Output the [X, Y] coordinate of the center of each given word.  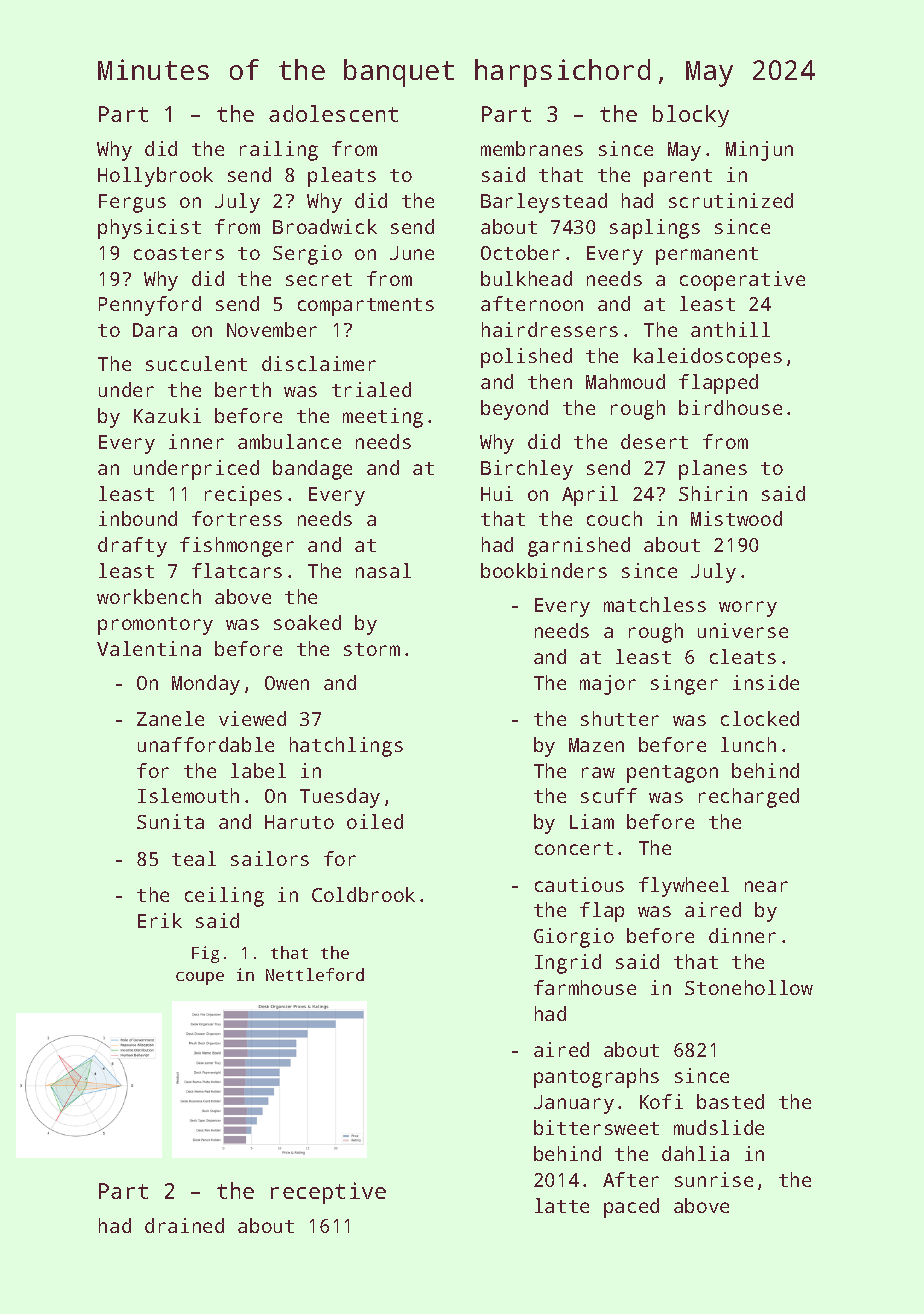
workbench [149, 596]
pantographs [596, 1078]
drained [184, 1225]
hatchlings [346, 747]
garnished [579, 547]
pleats [342, 177]
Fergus [132, 203]
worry [748, 609]
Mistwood [736, 518]
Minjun [759, 151]
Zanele [170, 718]
